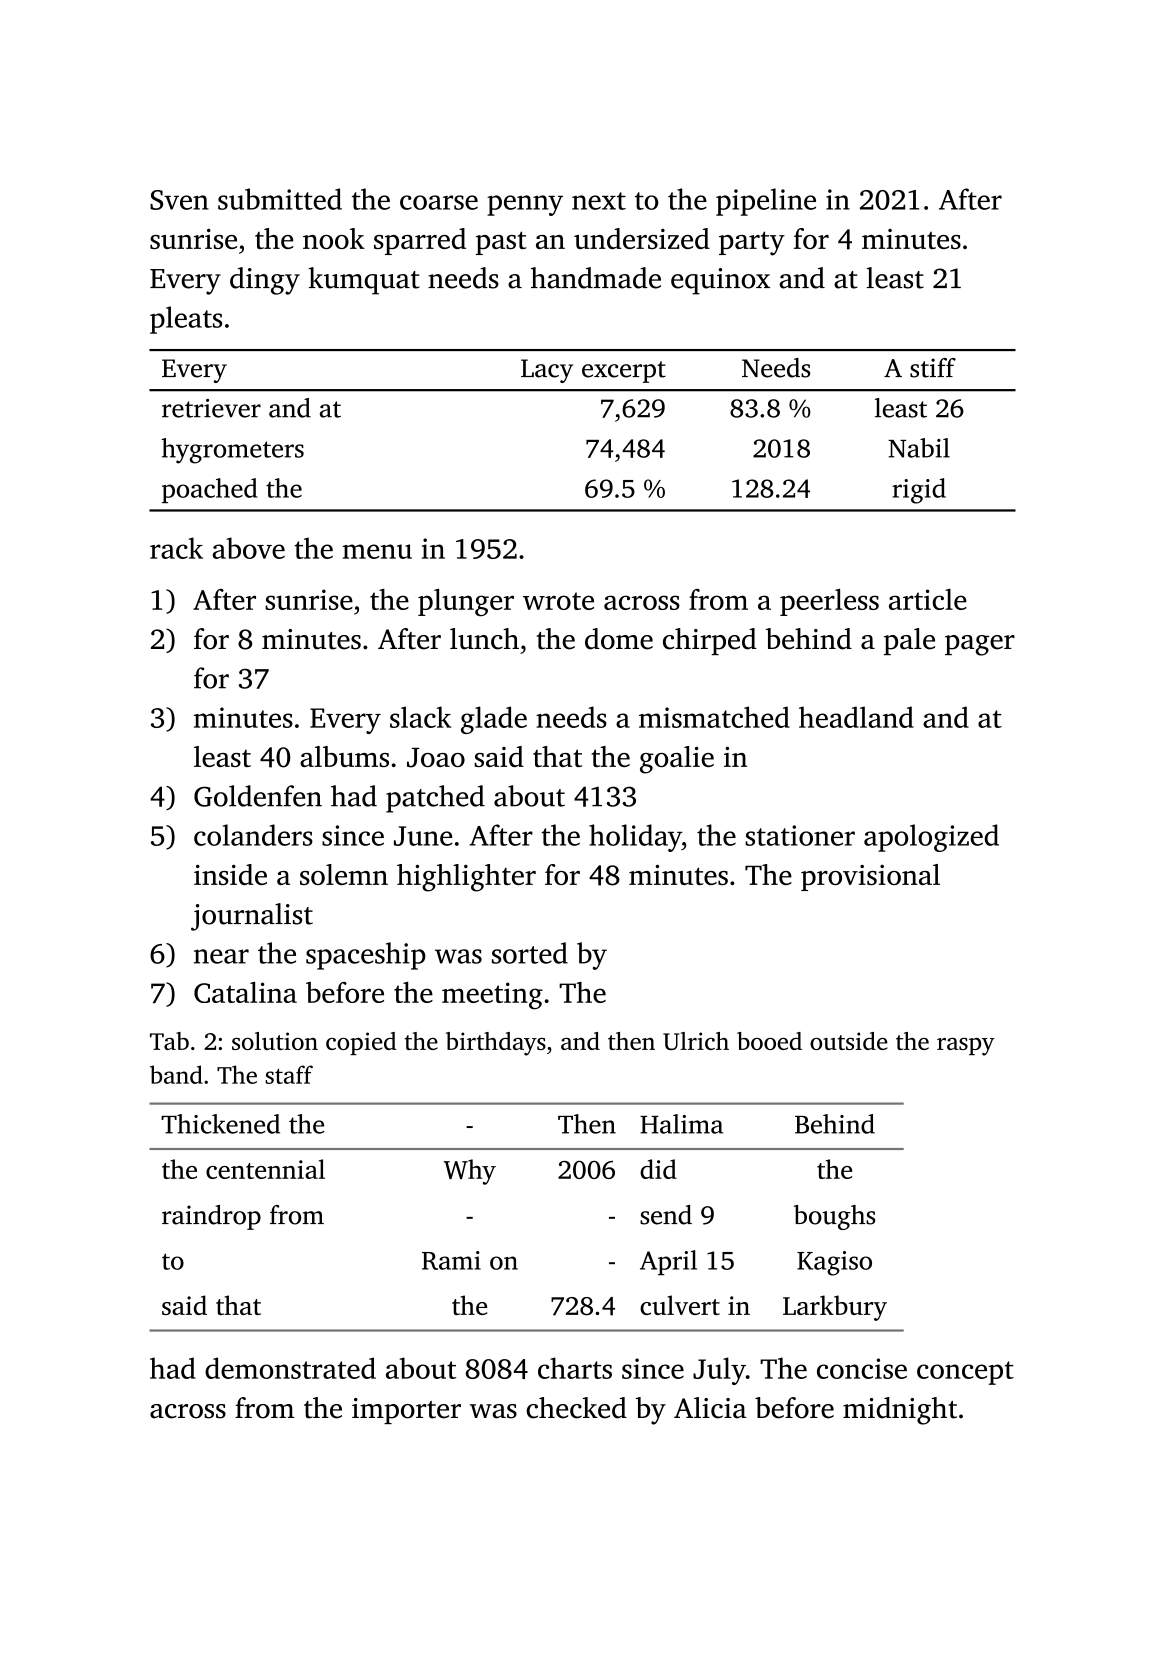  I want to click on demonstrated, so click(290, 1368).
